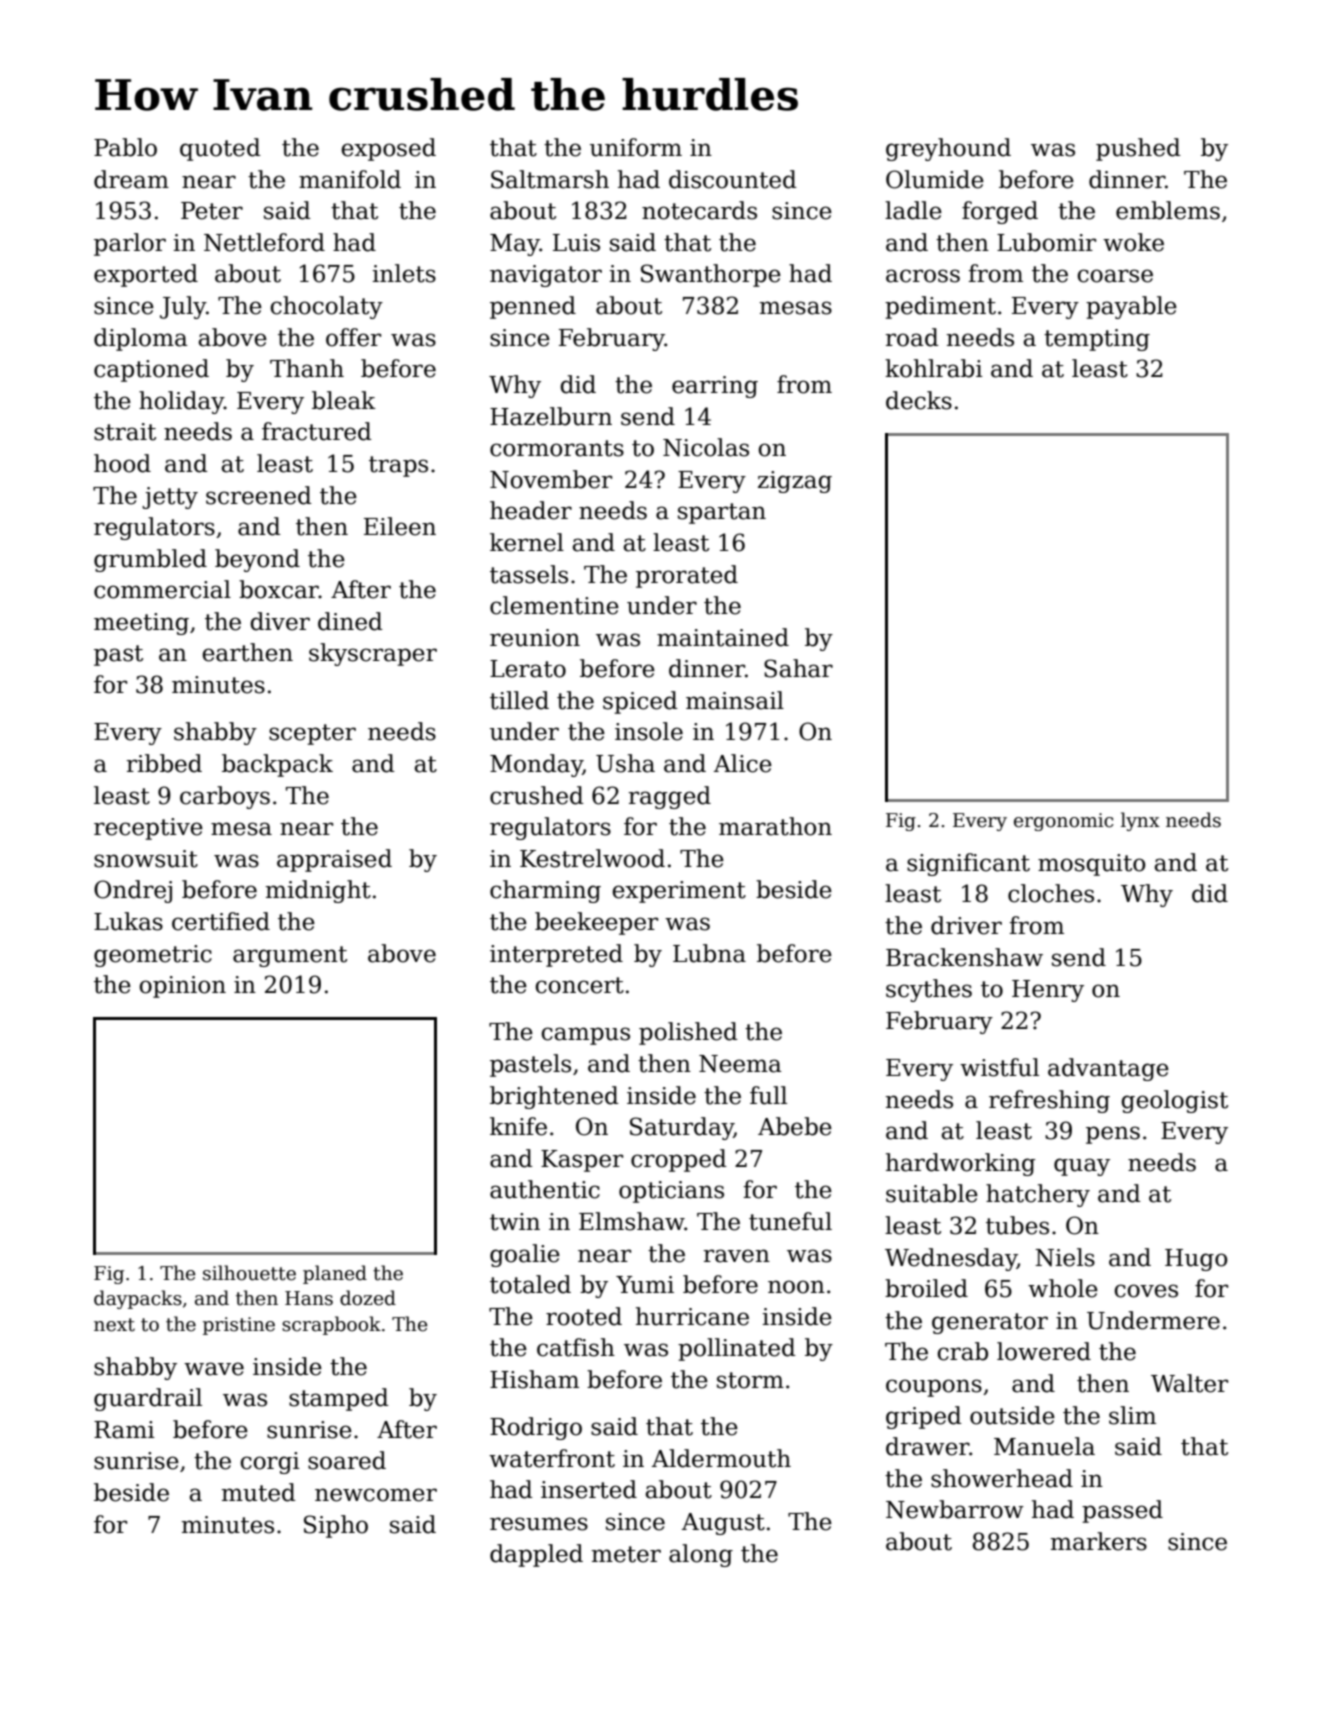  Describe the element at coordinates (182, 987) in the screenshot. I see `opinion` at that location.
